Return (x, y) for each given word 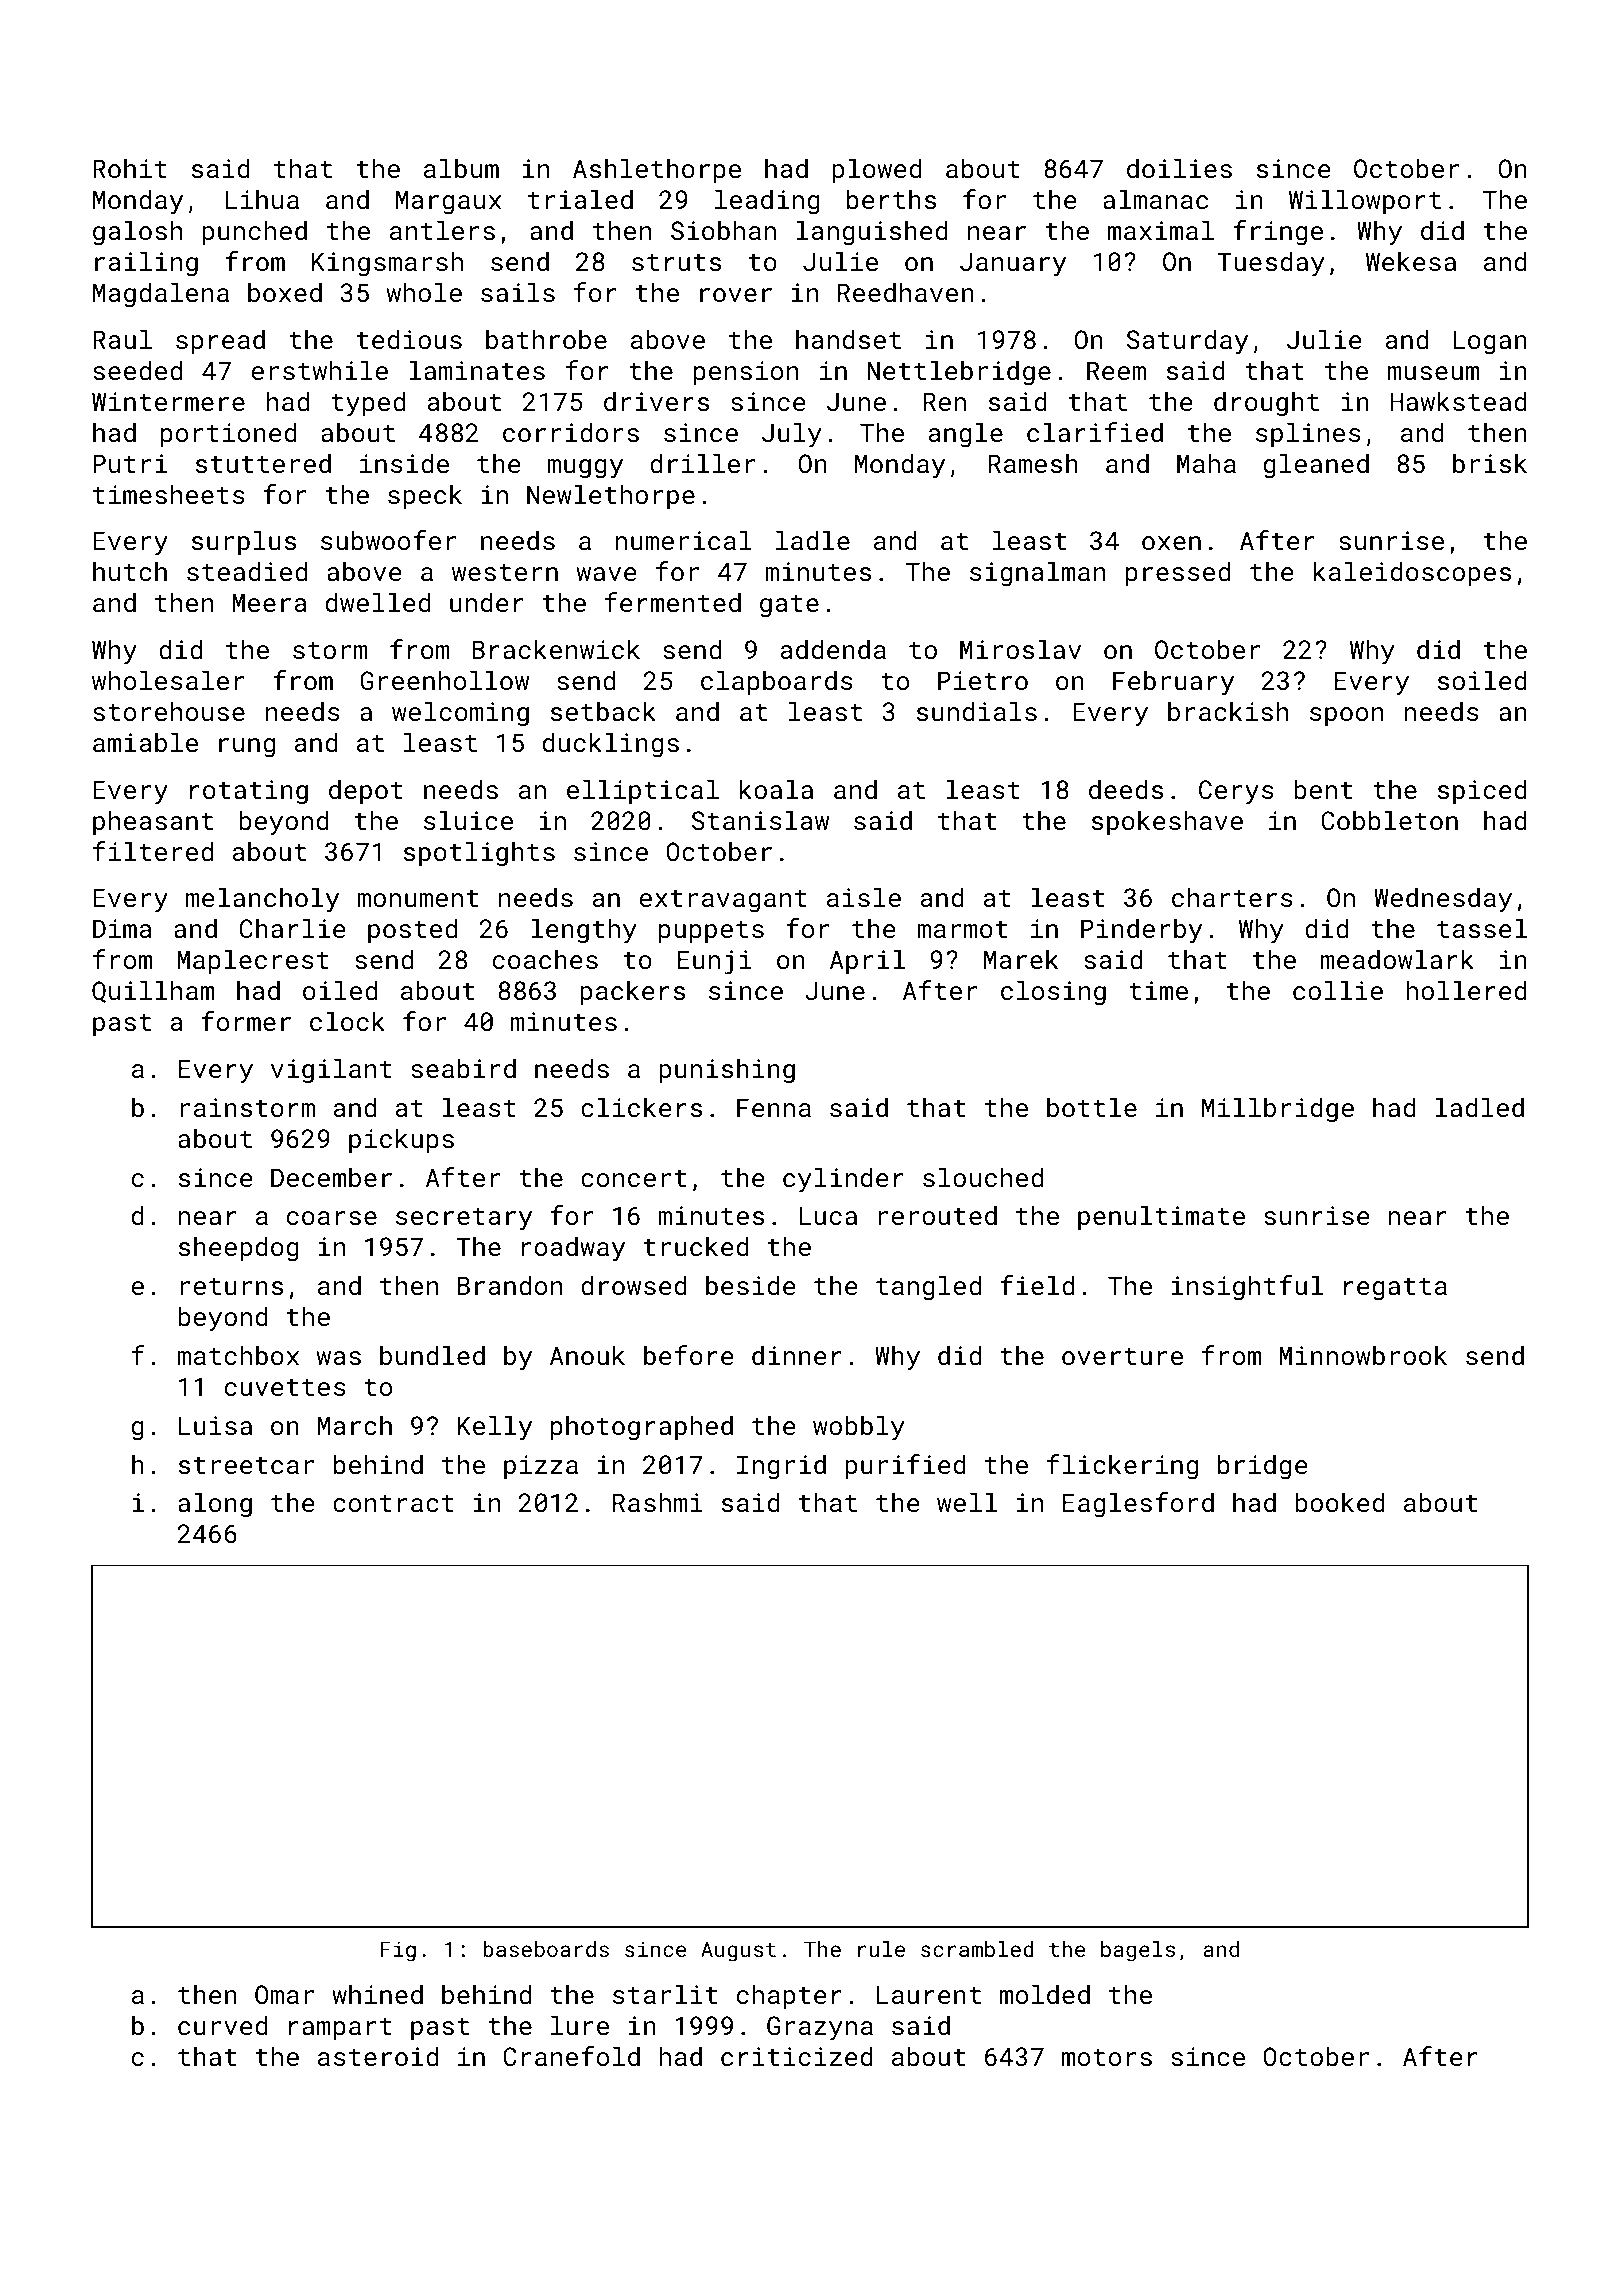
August (738, 1952)
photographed (642, 1428)
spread (220, 341)
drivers (656, 401)
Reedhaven (906, 292)
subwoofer (388, 540)
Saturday (1187, 342)
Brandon (510, 1285)
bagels (1138, 1951)
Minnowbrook (1363, 1355)
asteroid (378, 2056)
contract (393, 1503)
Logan (1490, 342)
